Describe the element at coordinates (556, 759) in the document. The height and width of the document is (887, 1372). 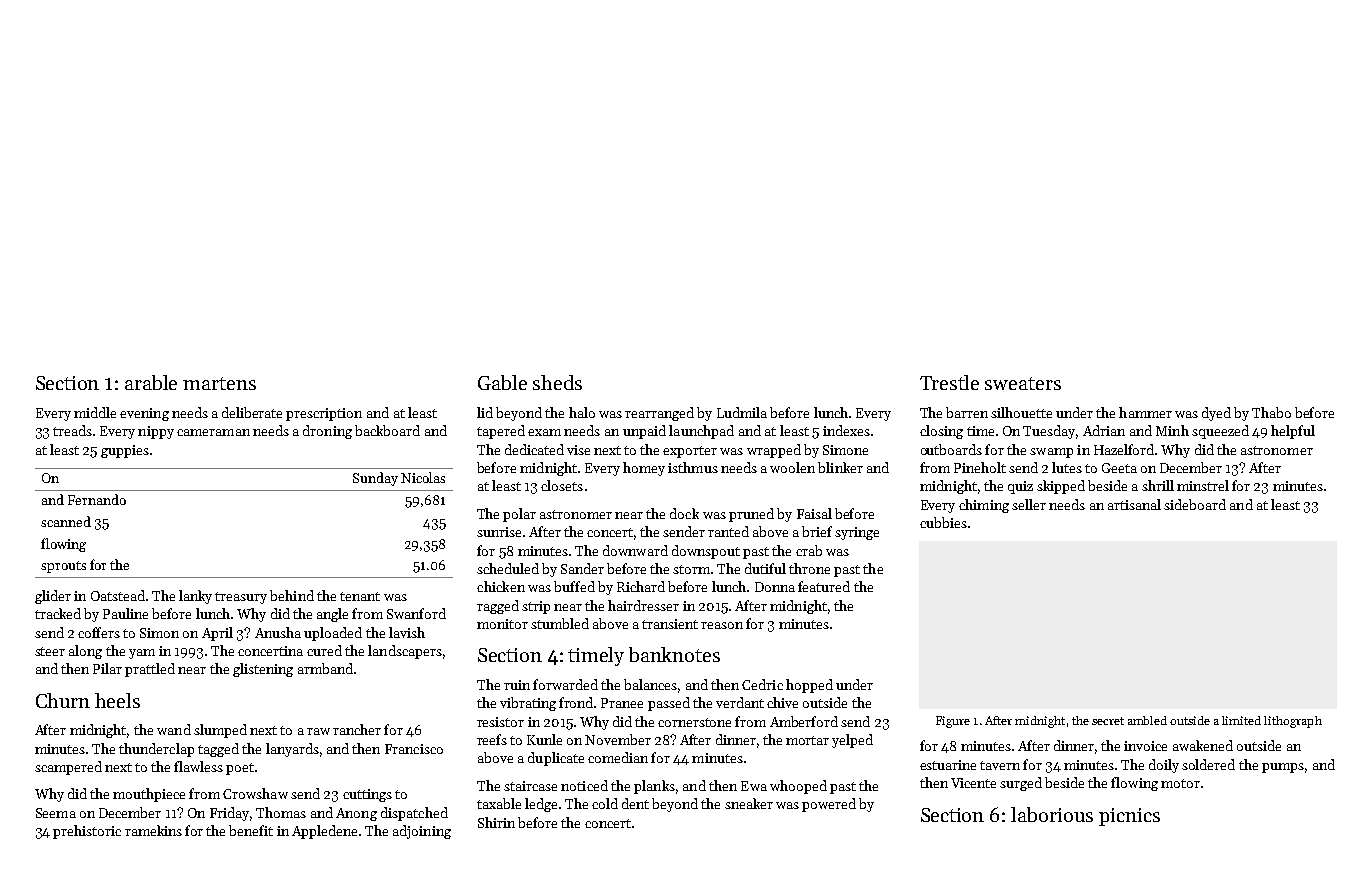
I see `duplicate` at that location.
